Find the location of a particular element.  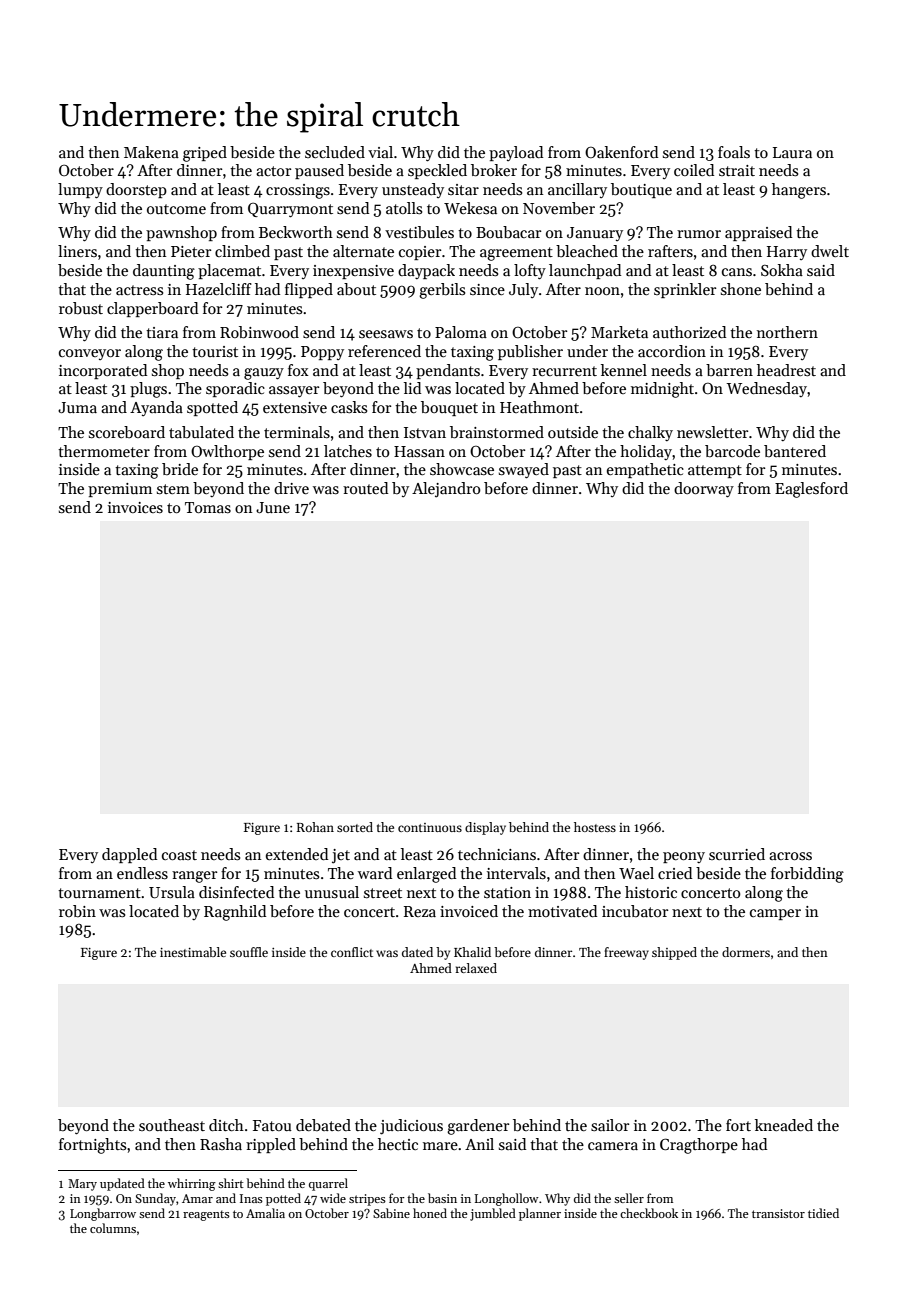

transistor is located at coordinates (778, 1213).
